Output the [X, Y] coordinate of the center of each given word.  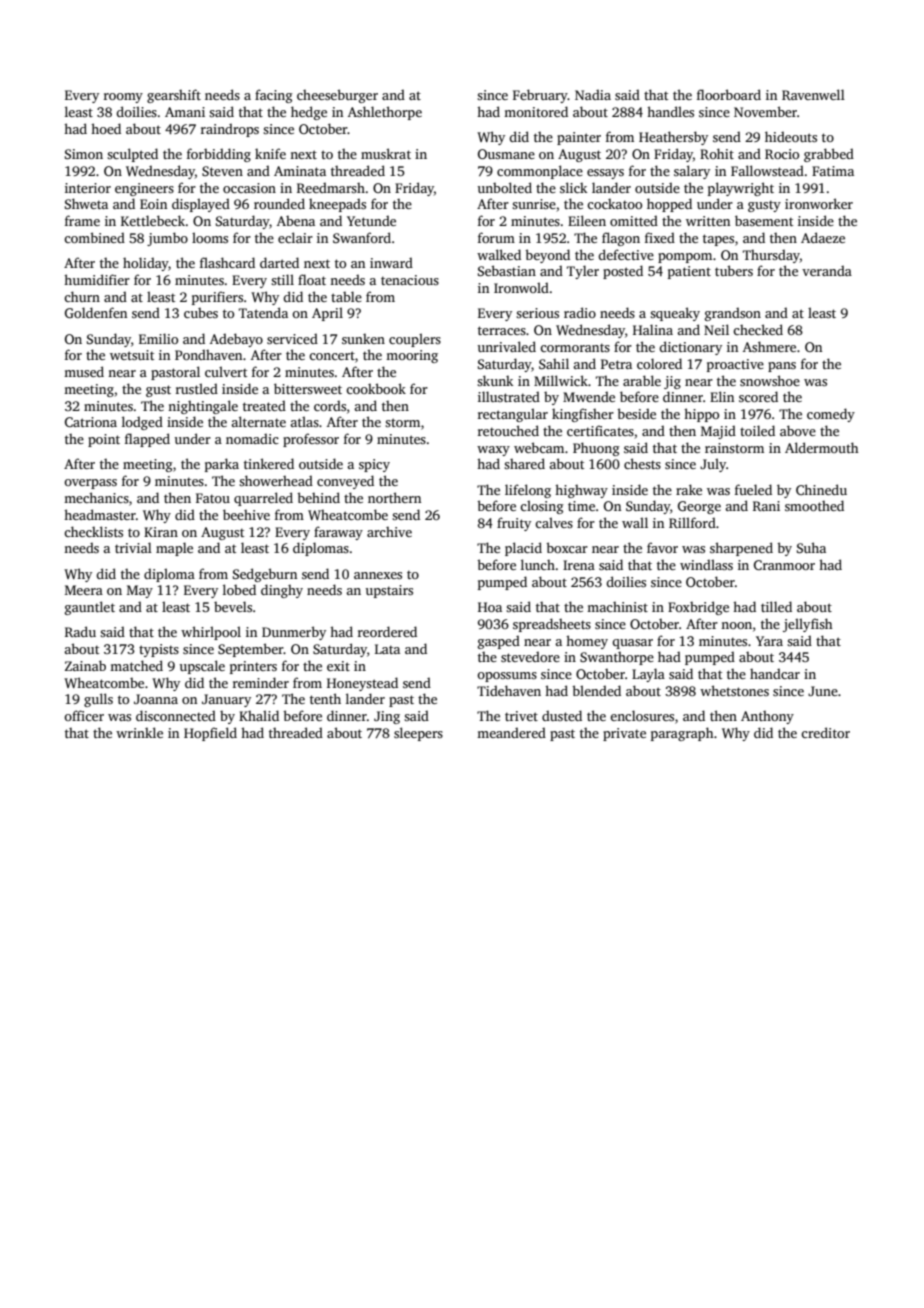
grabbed [829, 155]
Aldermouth [822, 447]
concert [332, 355]
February [540, 96]
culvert [226, 371]
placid [523, 549]
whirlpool [211, 633]
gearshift [174, 96]
